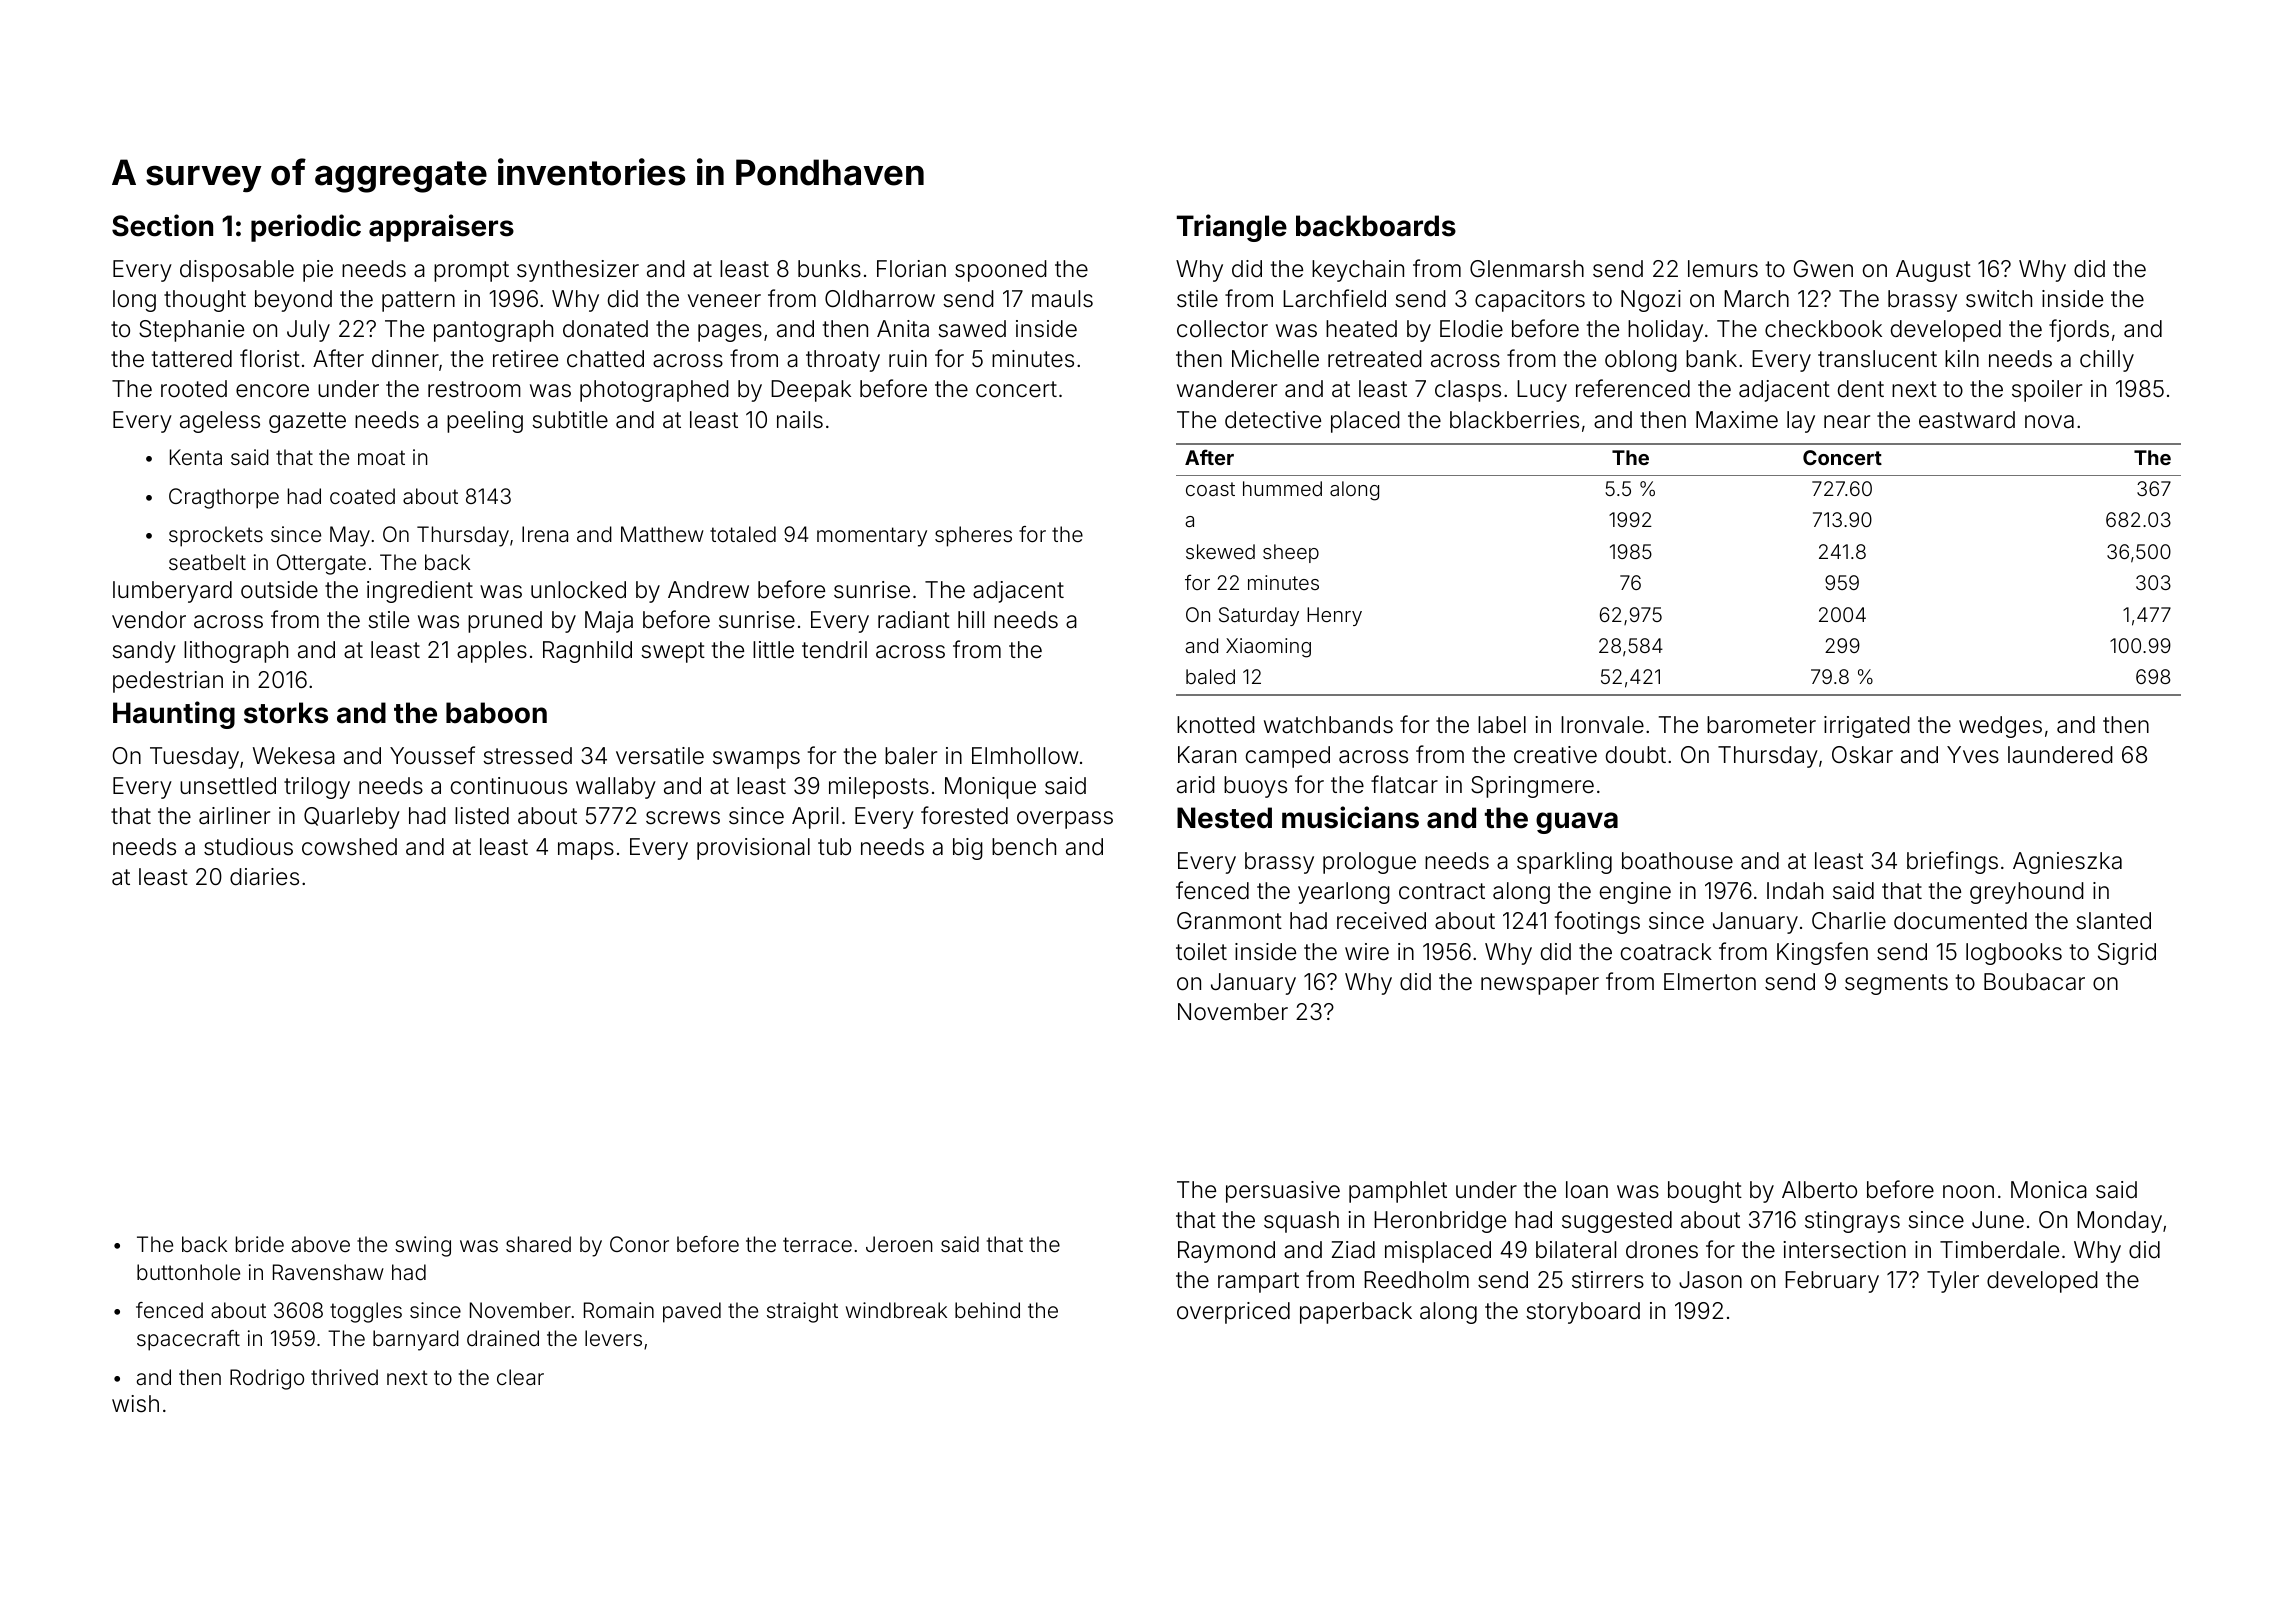 The width and height of the screenshot is (2292, 1620). I want to click on retiree, so click(525, 359).
